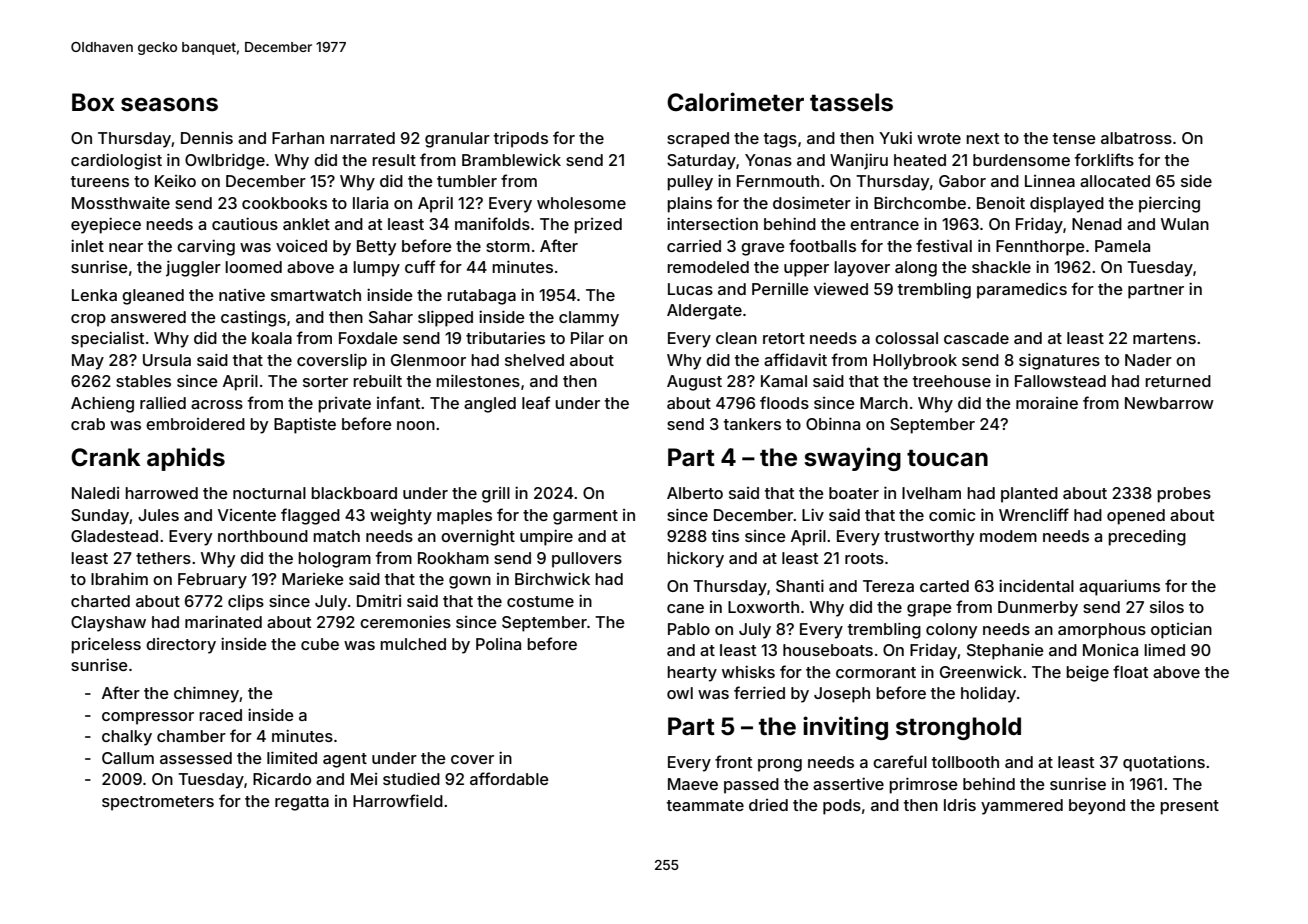 The height and width of the screenshot is (924, 1308). Describe the element at coordinates (169, 104) in the screenshot. I see `seasons` at that location.
